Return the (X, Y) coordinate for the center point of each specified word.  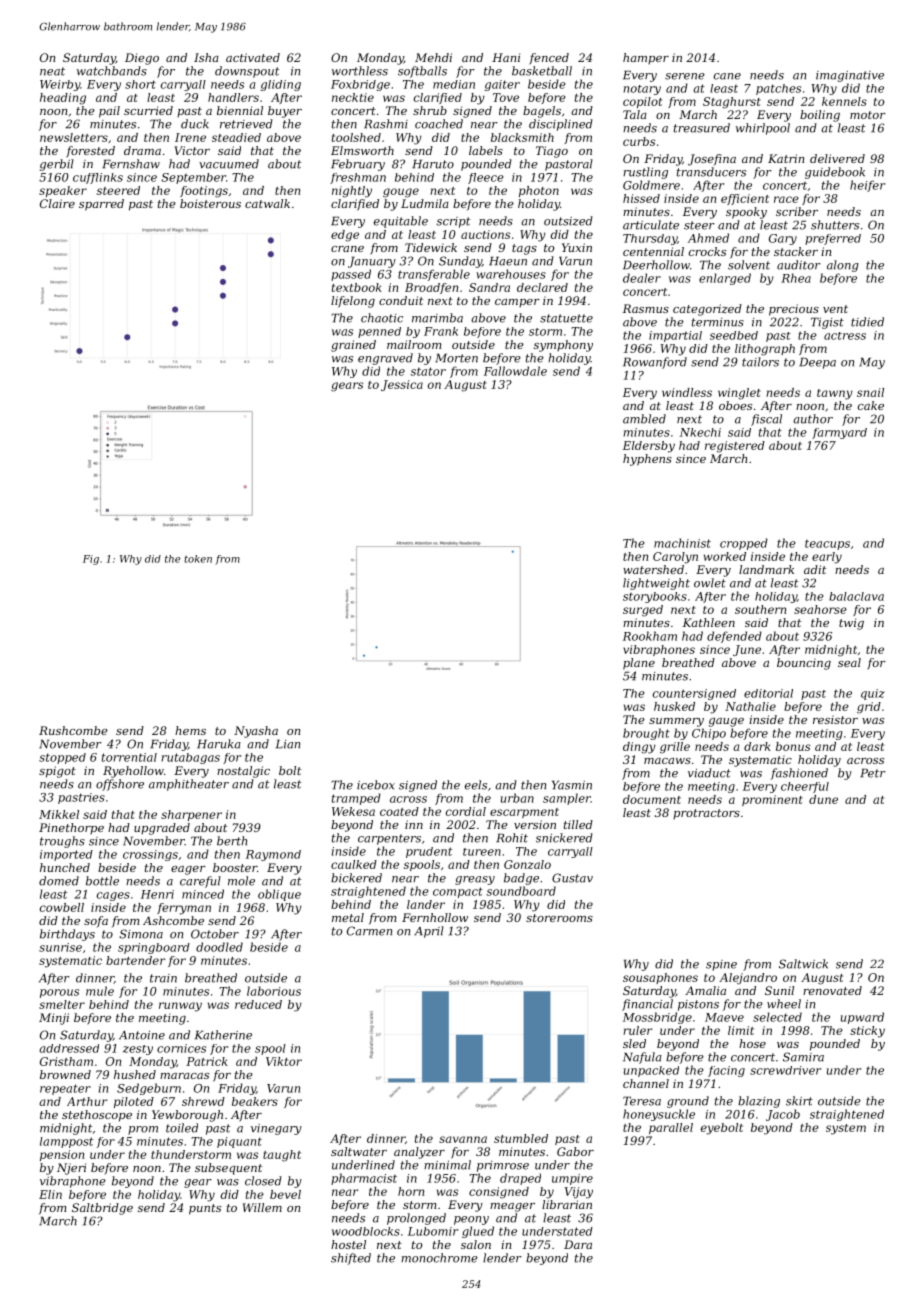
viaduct (709, 773)
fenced (549, 59)
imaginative (850, 76)
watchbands (112, 71)
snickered (564, 838)
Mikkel (59, 814)
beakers (255, 1101)
